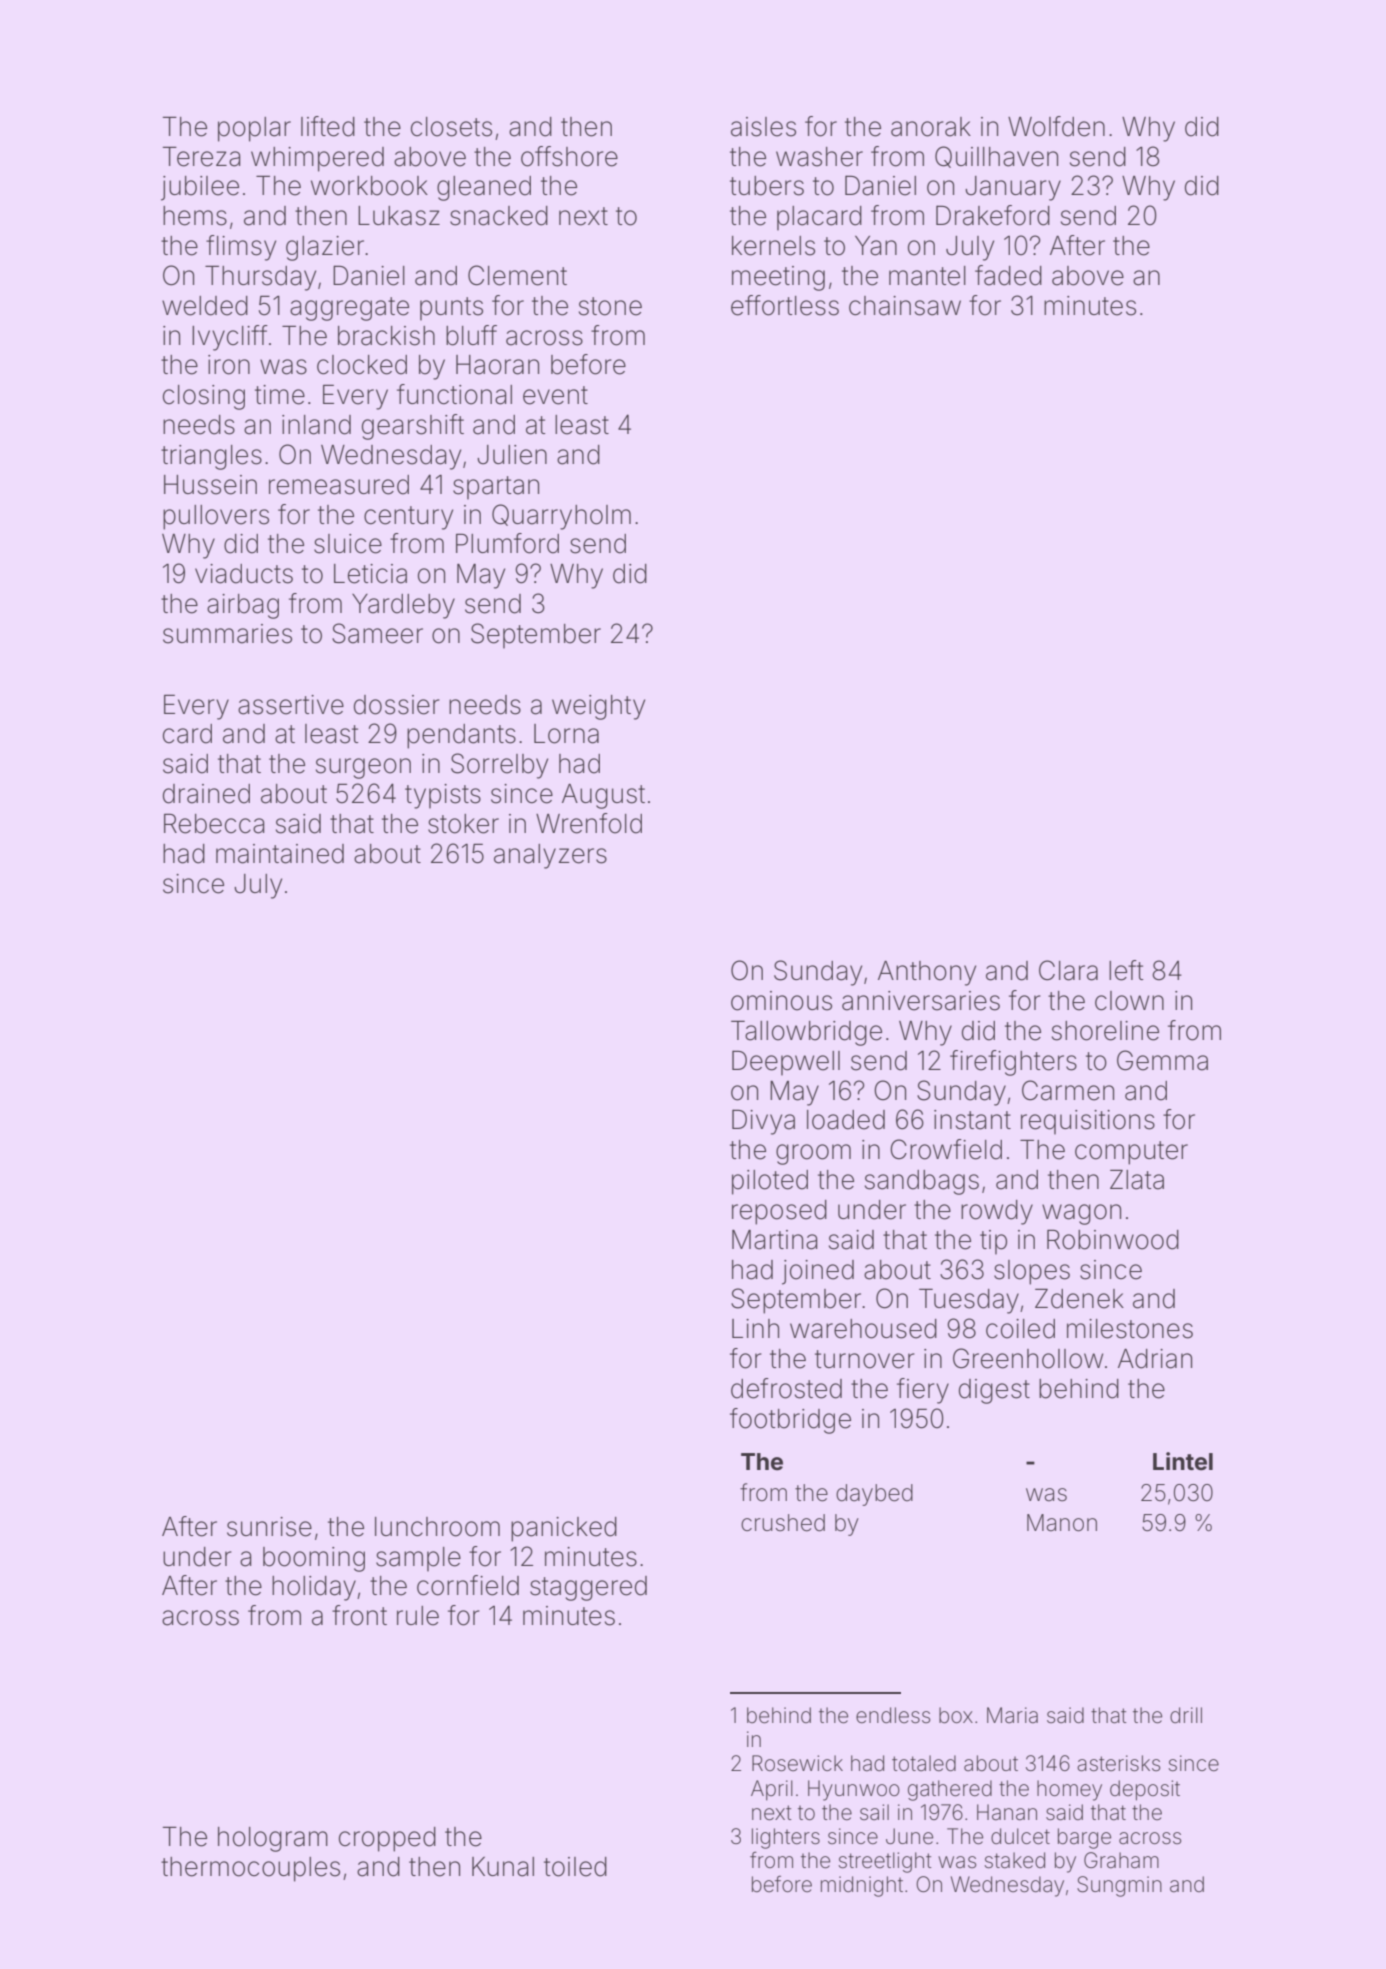  Describe the element at coordinates (763, 127) in the image. I see `aisles` at that location.
